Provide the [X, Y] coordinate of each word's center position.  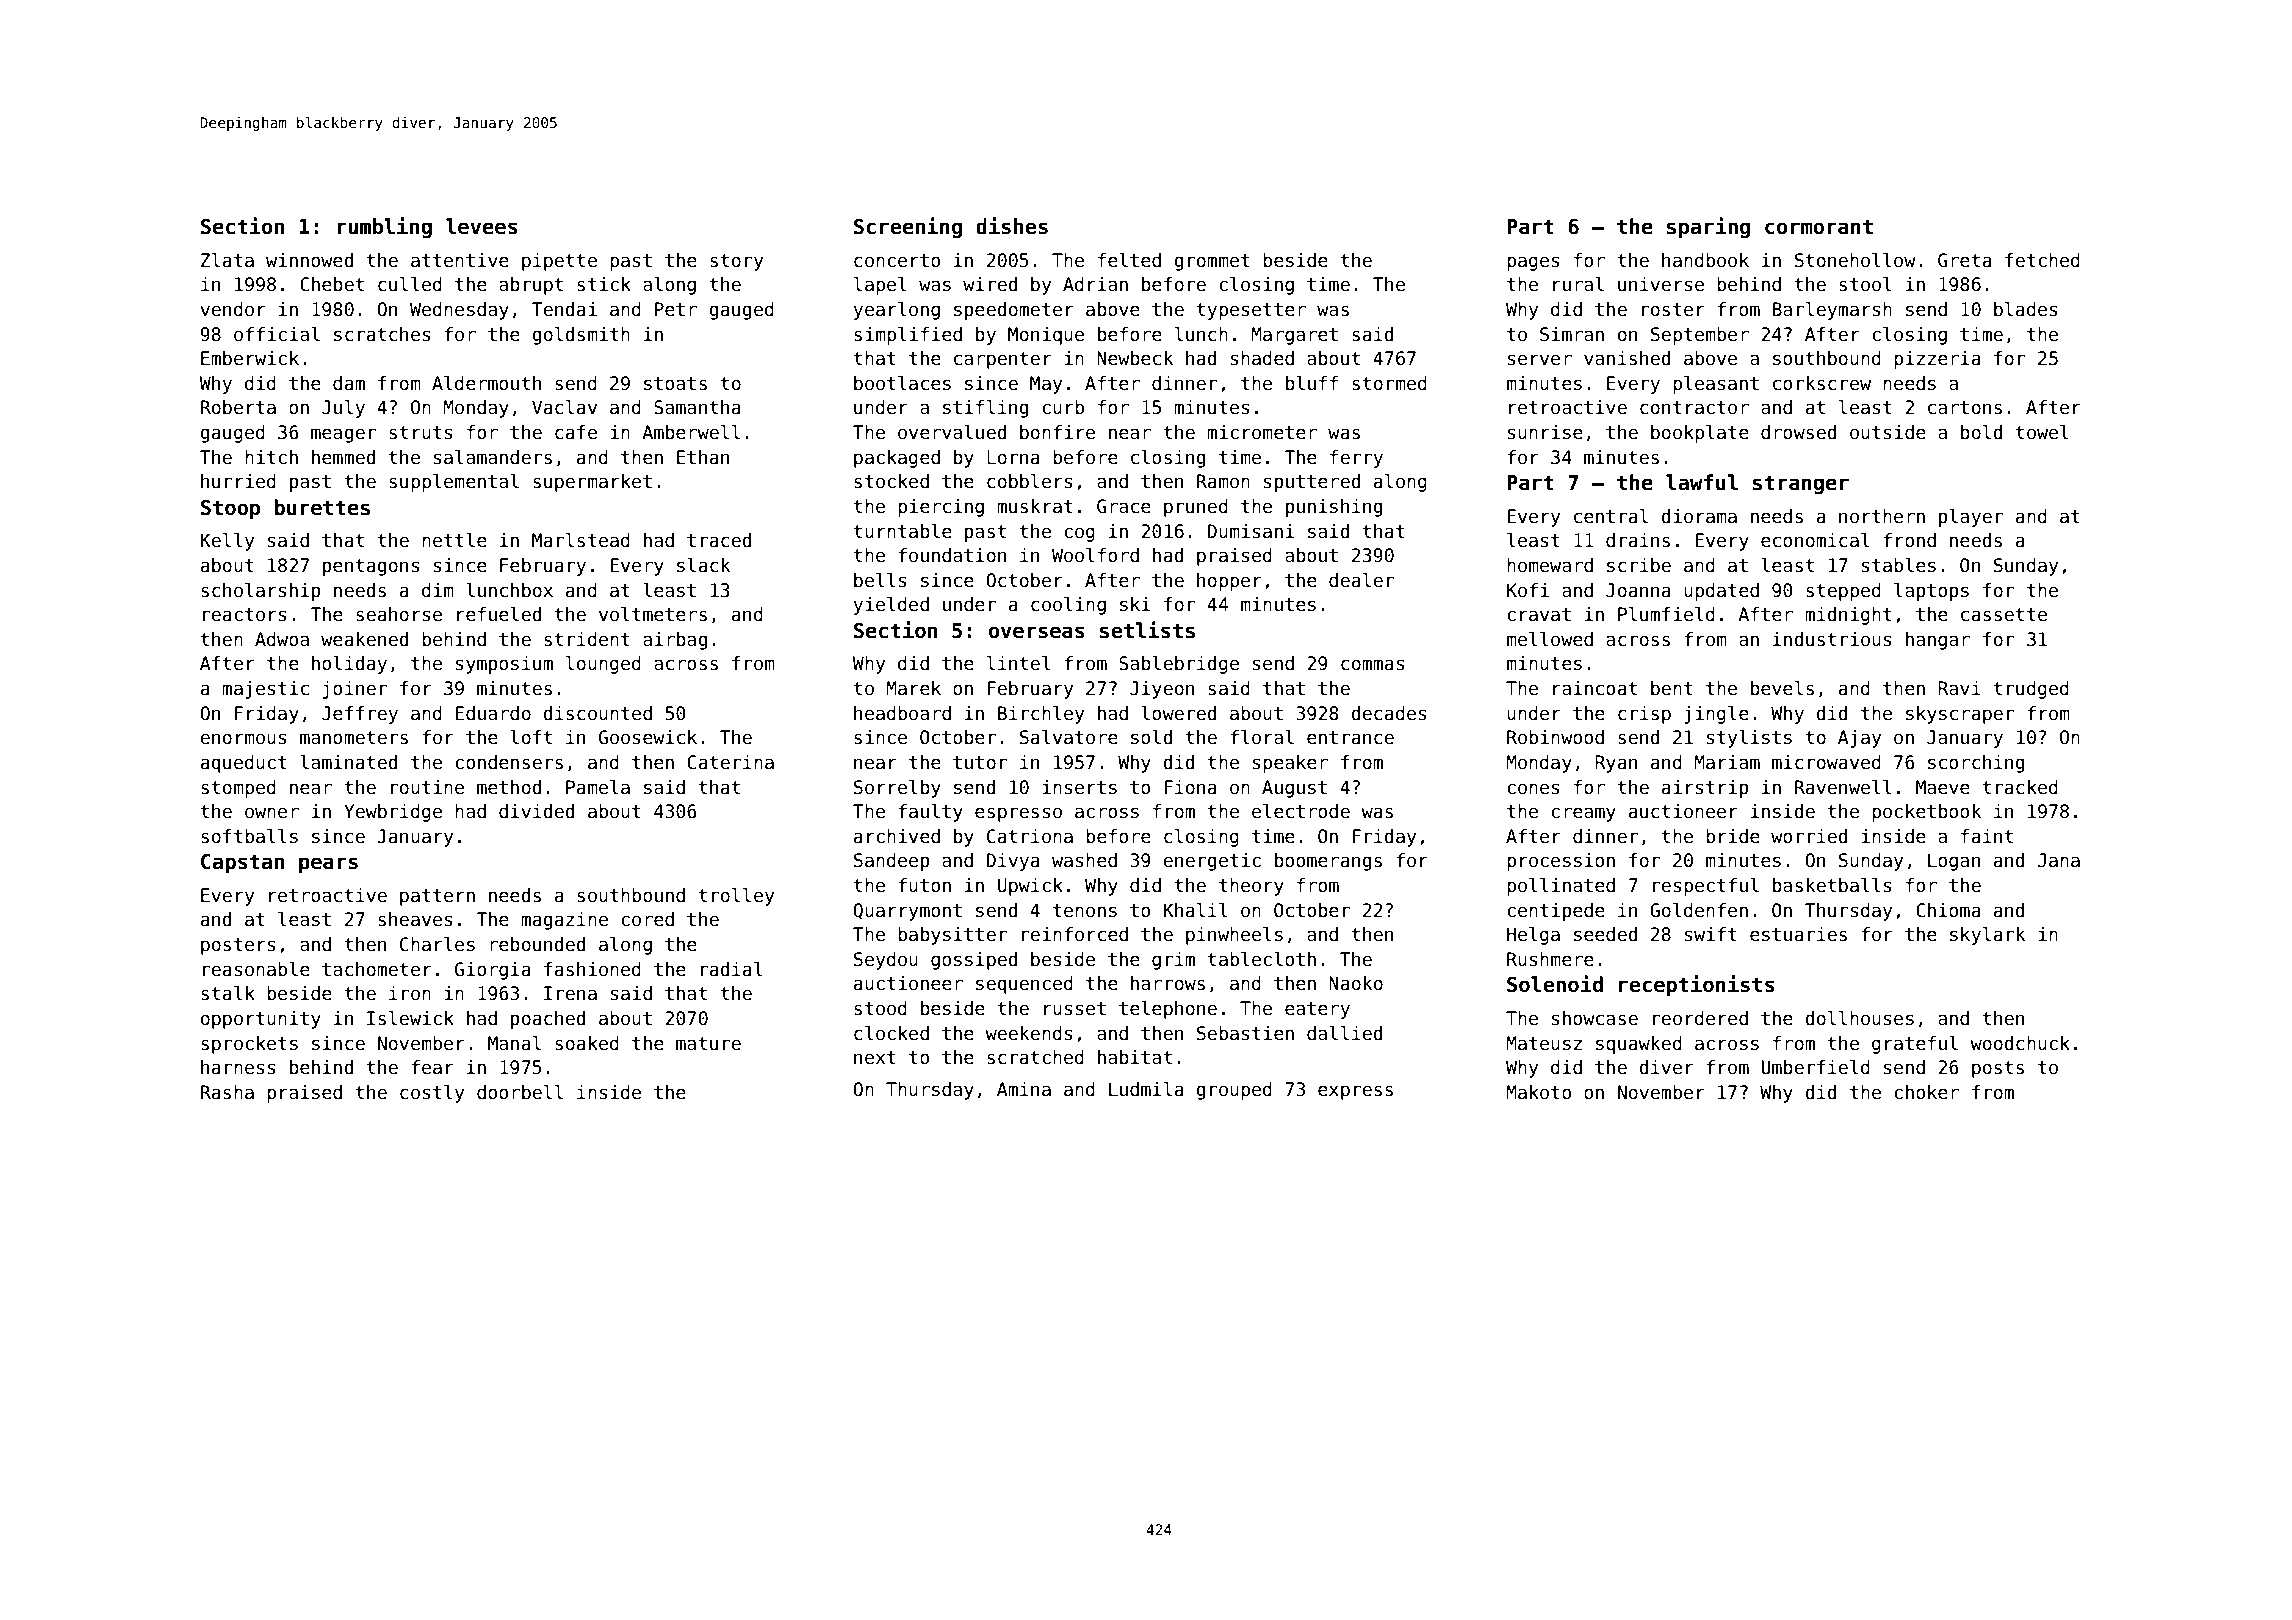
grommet [1212, 262]
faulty [930, 813]
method [509, 787]
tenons [1085, 911]
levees [482, 226]
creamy [1583, 814]
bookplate [1700, 434]
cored [647, 919]
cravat [1539, 615]
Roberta [238, 407]
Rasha [227, 1092]
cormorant [1819, 227]
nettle [454, 540]
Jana [2059, 860]
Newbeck [1135, 358]
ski [1135, 604]
